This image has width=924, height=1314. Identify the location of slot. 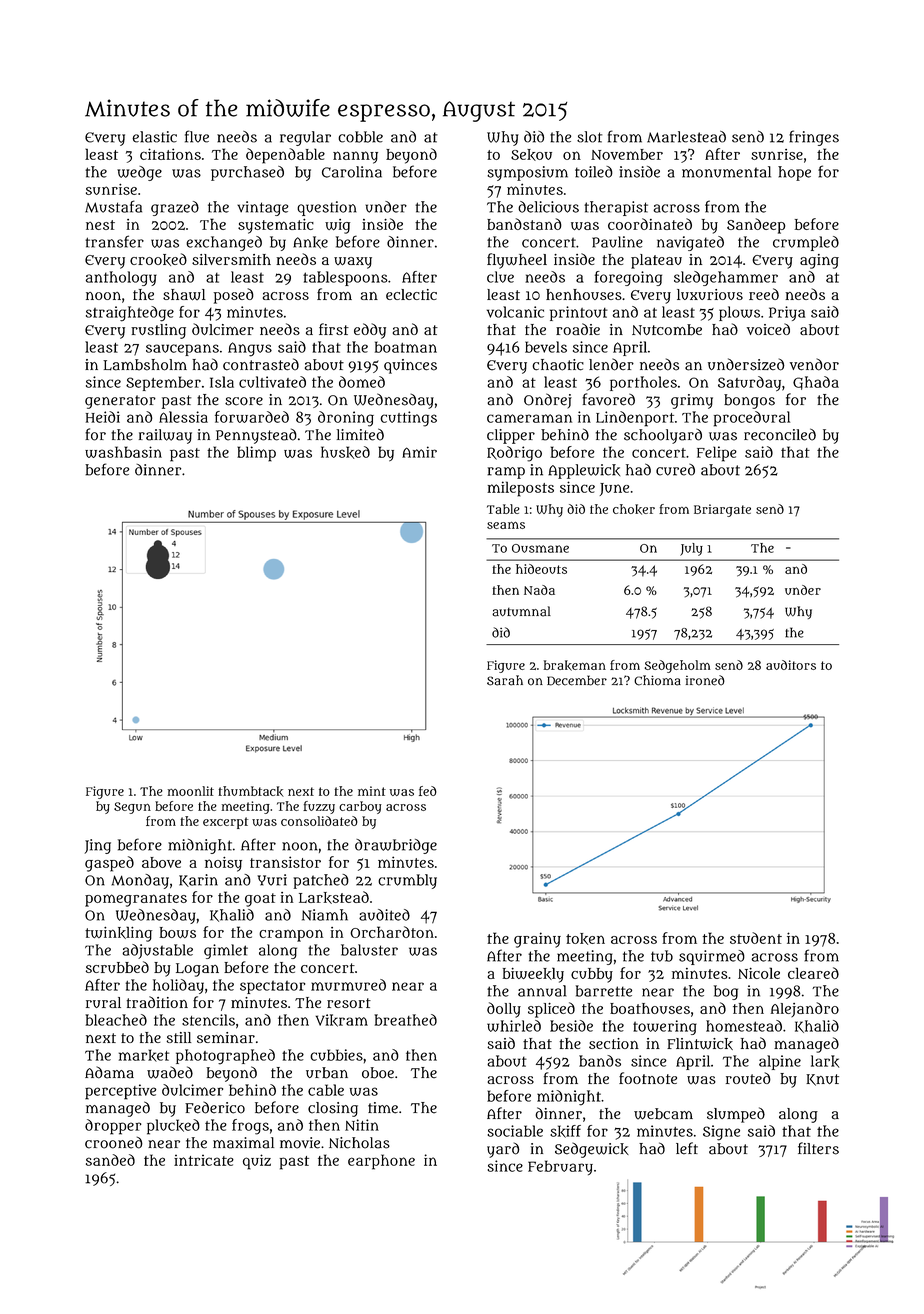
(589, 137).
